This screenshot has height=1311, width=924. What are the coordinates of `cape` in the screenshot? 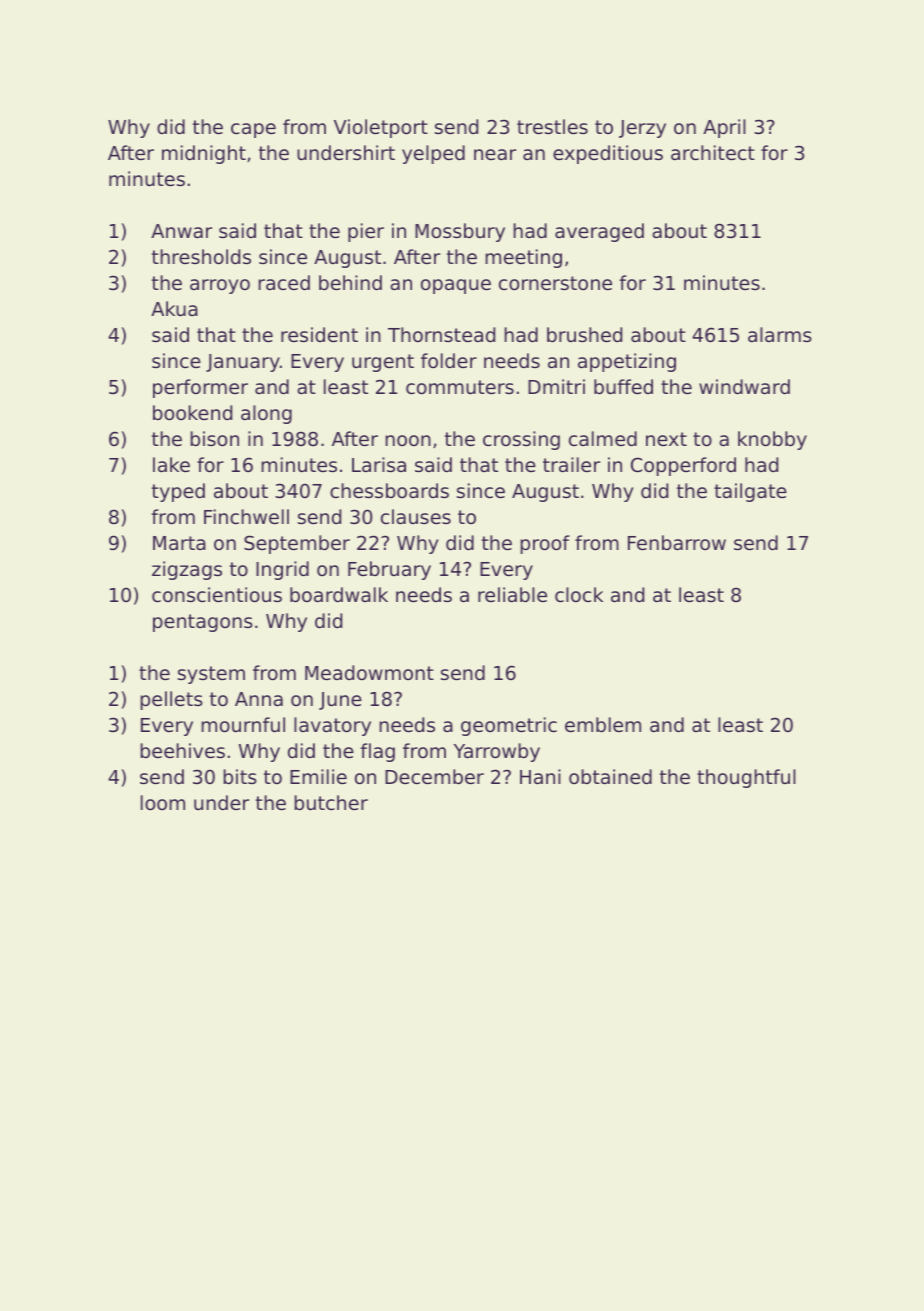 It's located at (253, 130).
